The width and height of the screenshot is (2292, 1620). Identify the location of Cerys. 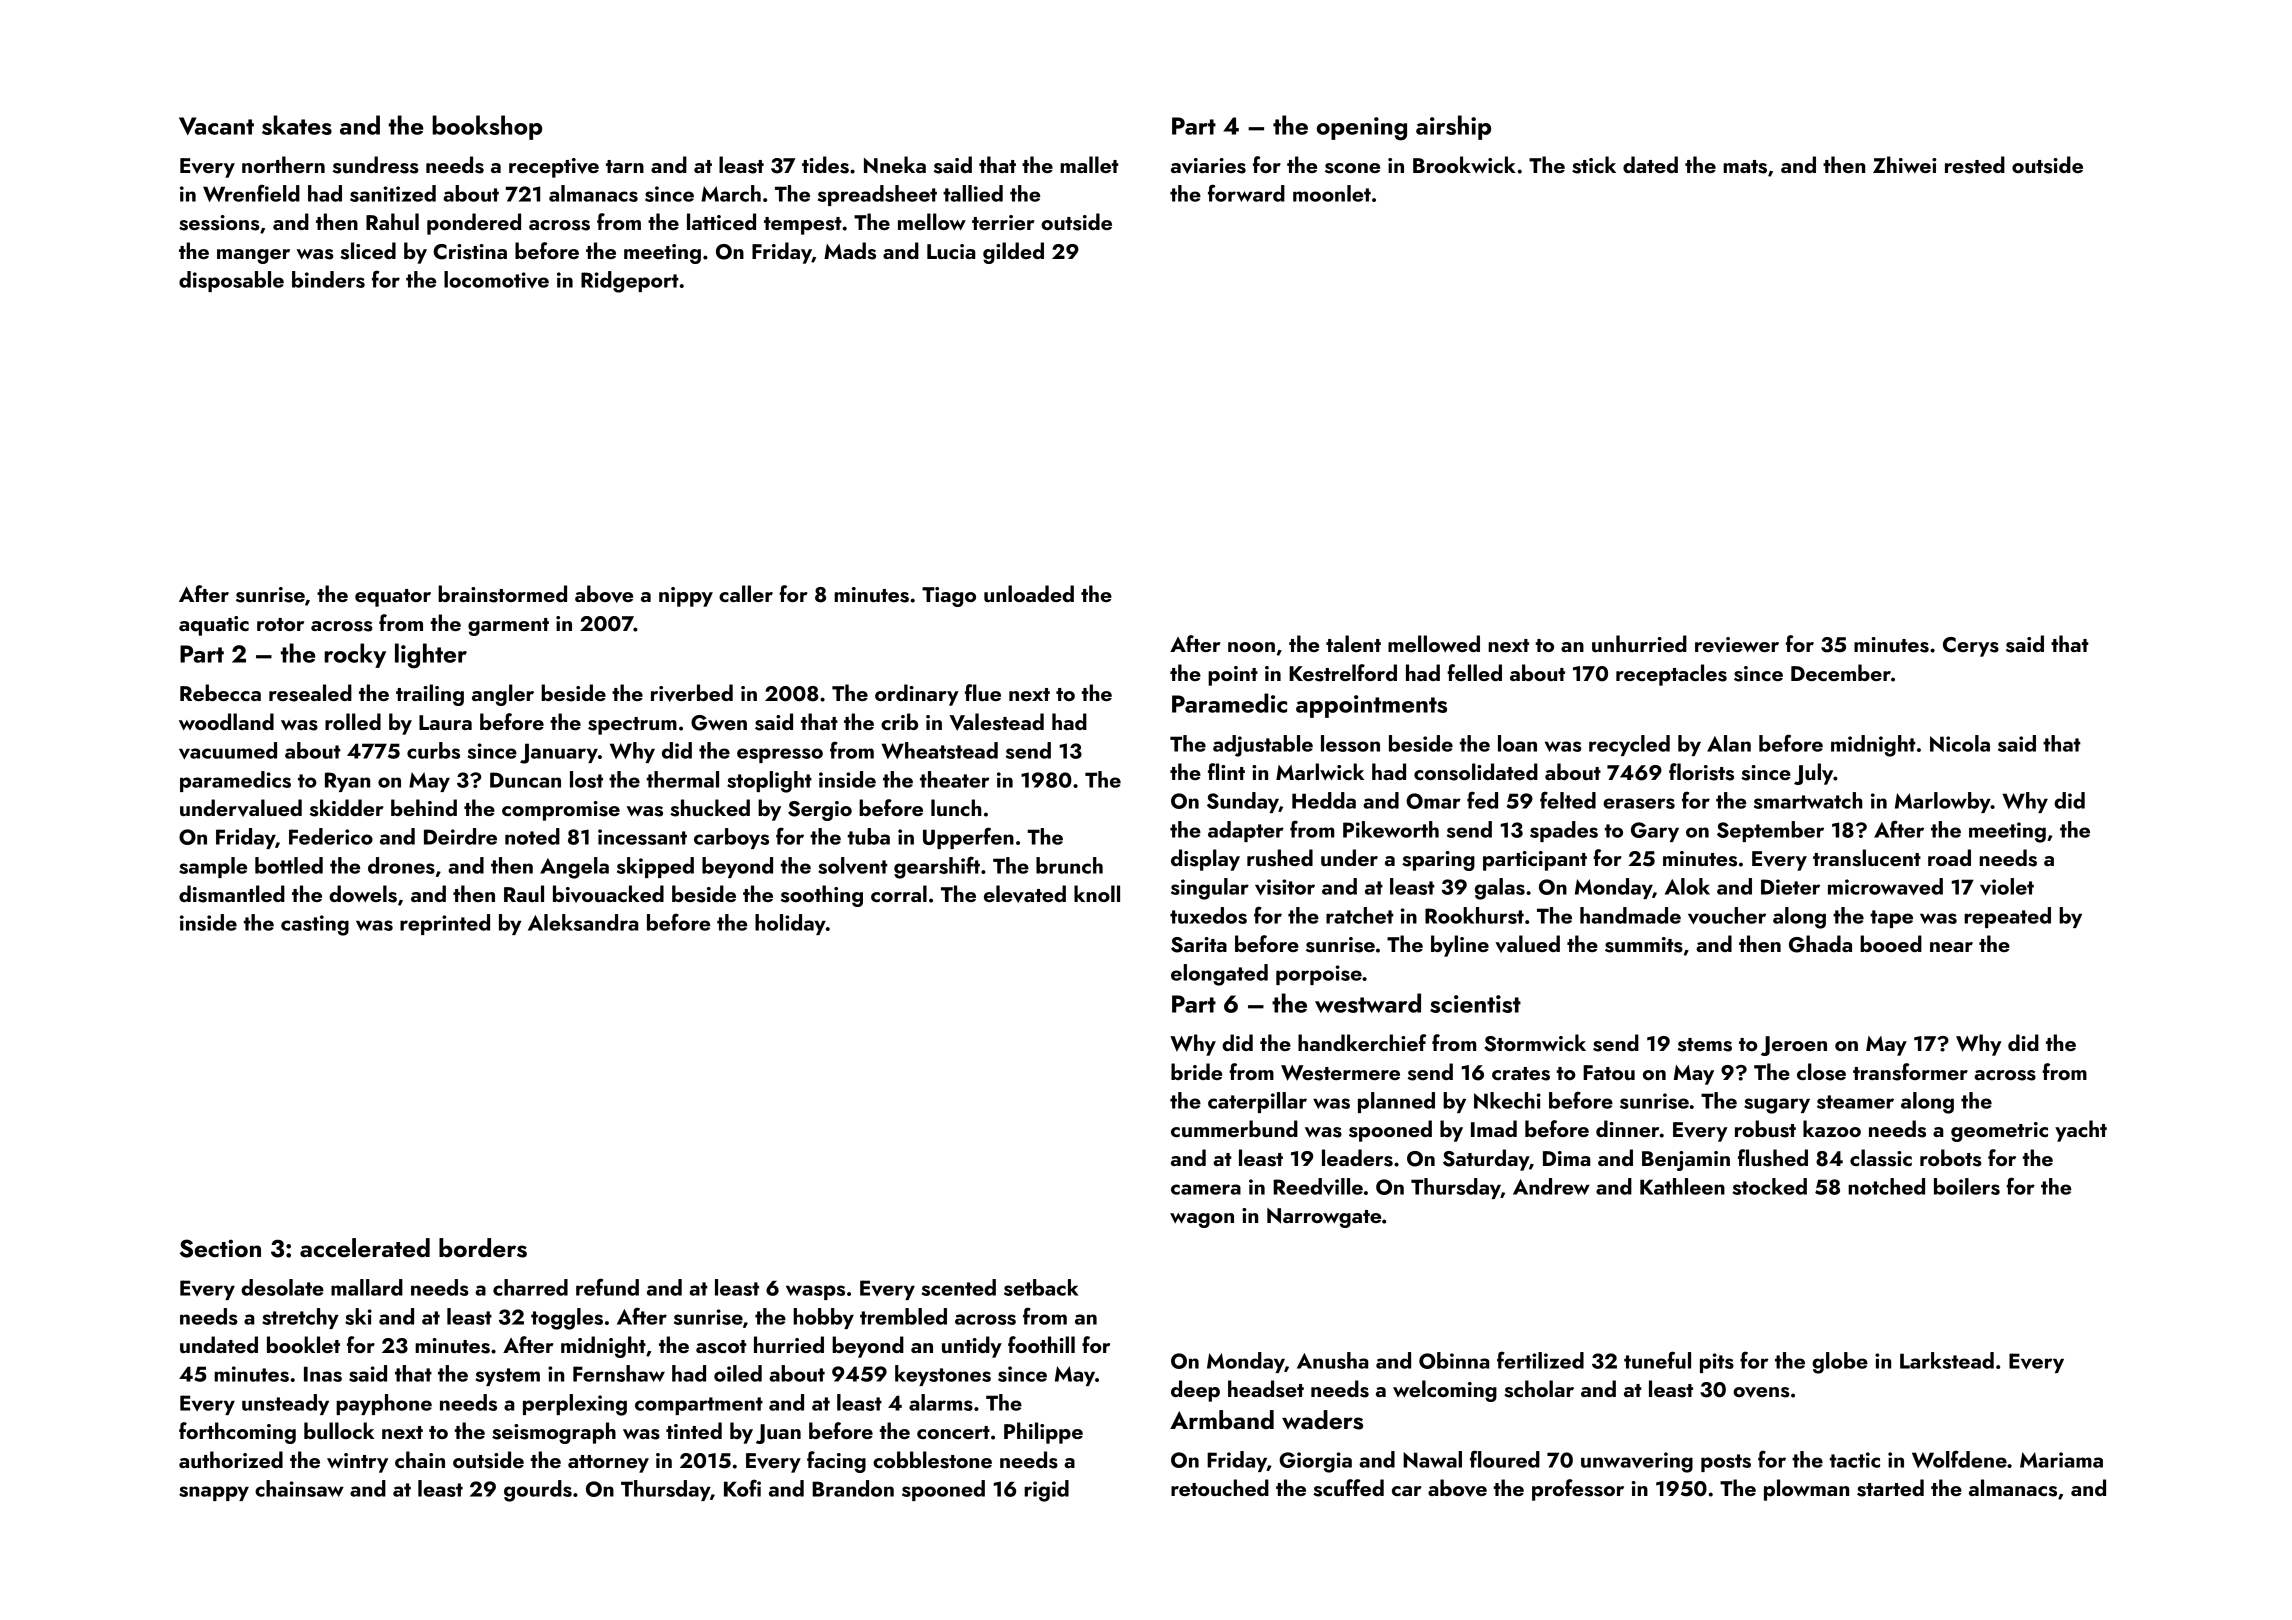
(1971, 647).
